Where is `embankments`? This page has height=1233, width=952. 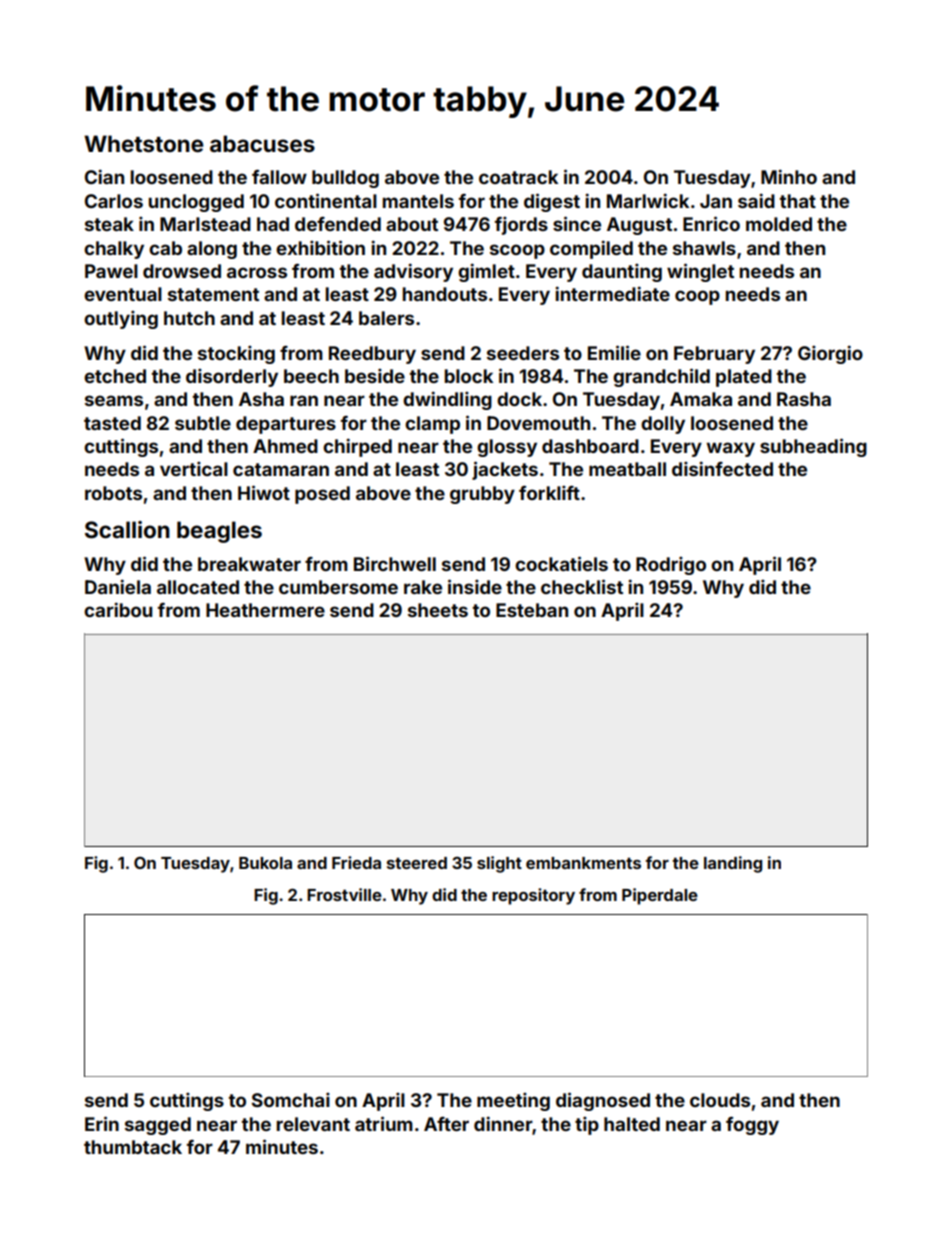 embankments is located at coordinates (583, 863).
